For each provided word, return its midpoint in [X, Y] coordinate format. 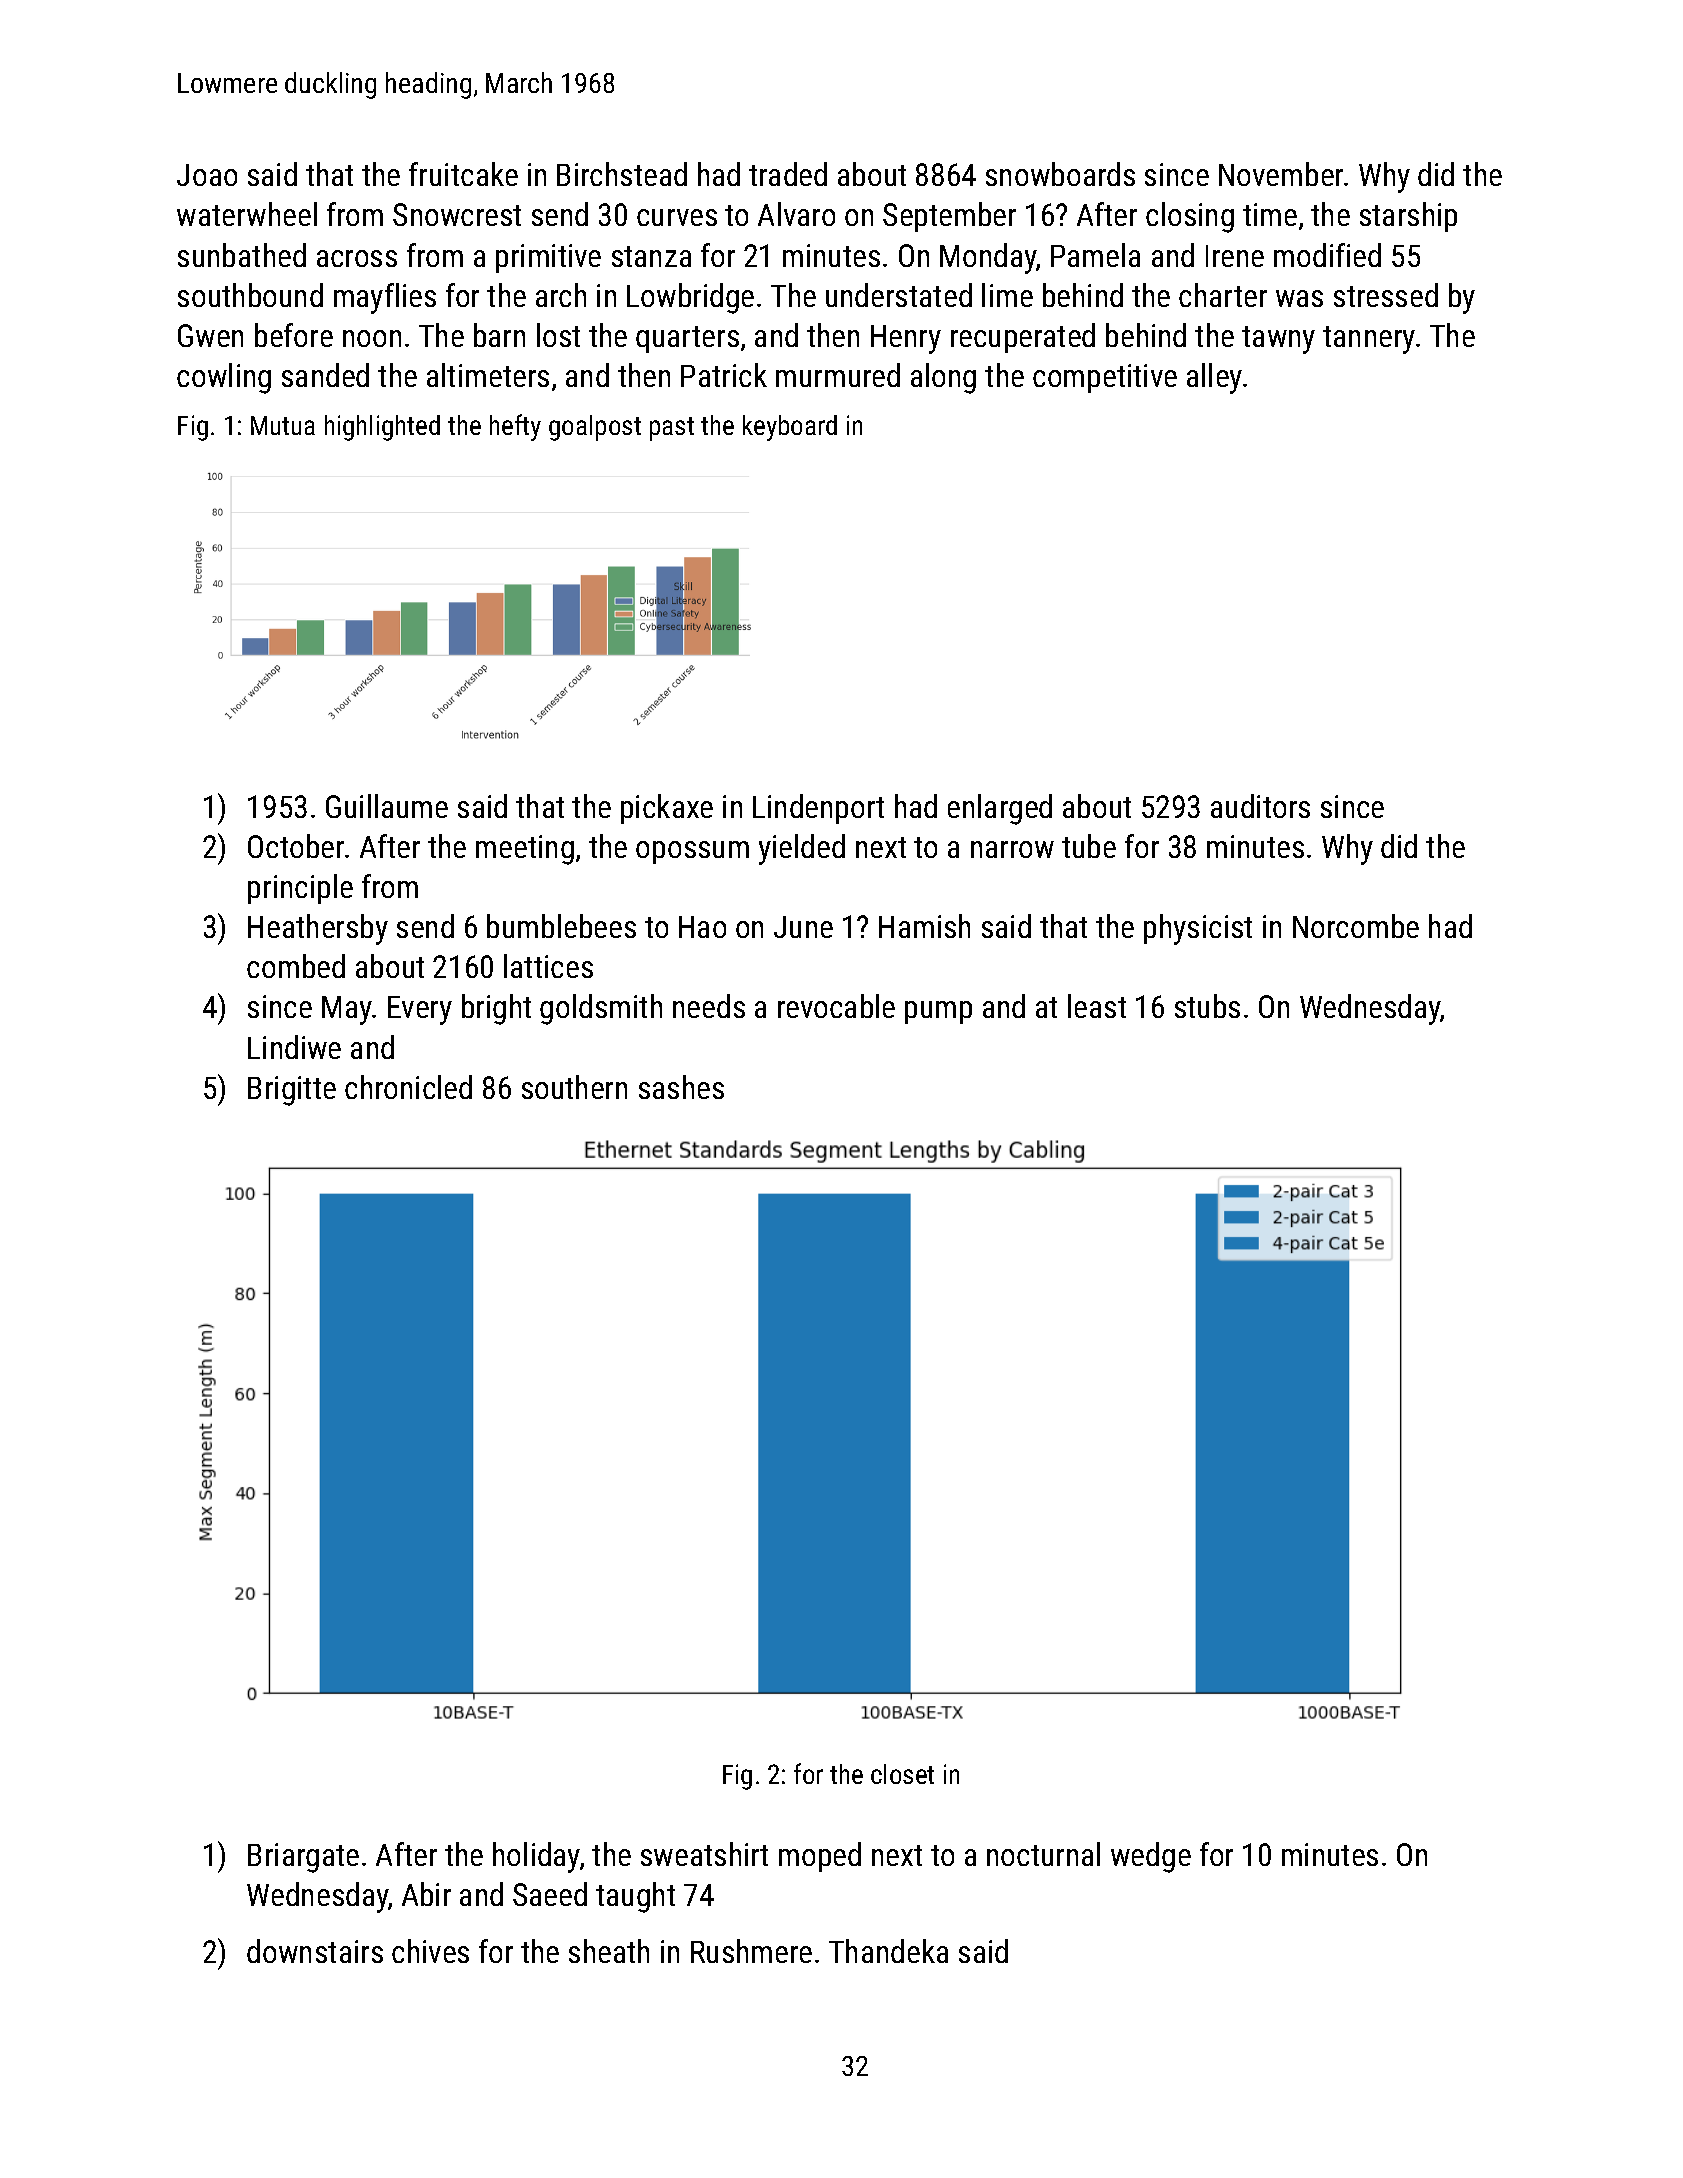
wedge [1151, 1857]
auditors [1260, 806]
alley [1214, 378]
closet [902, 1774]
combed [296, 966]
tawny [1278, 340]
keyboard [790, 428]
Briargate [303, 1858]
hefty [515, 427]
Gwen [210, 335]
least [1097, 1006]
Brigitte [292, 1091]
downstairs [315, 1951]
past [672, 429]
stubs [1207, 1006]
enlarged [1000, 809]
